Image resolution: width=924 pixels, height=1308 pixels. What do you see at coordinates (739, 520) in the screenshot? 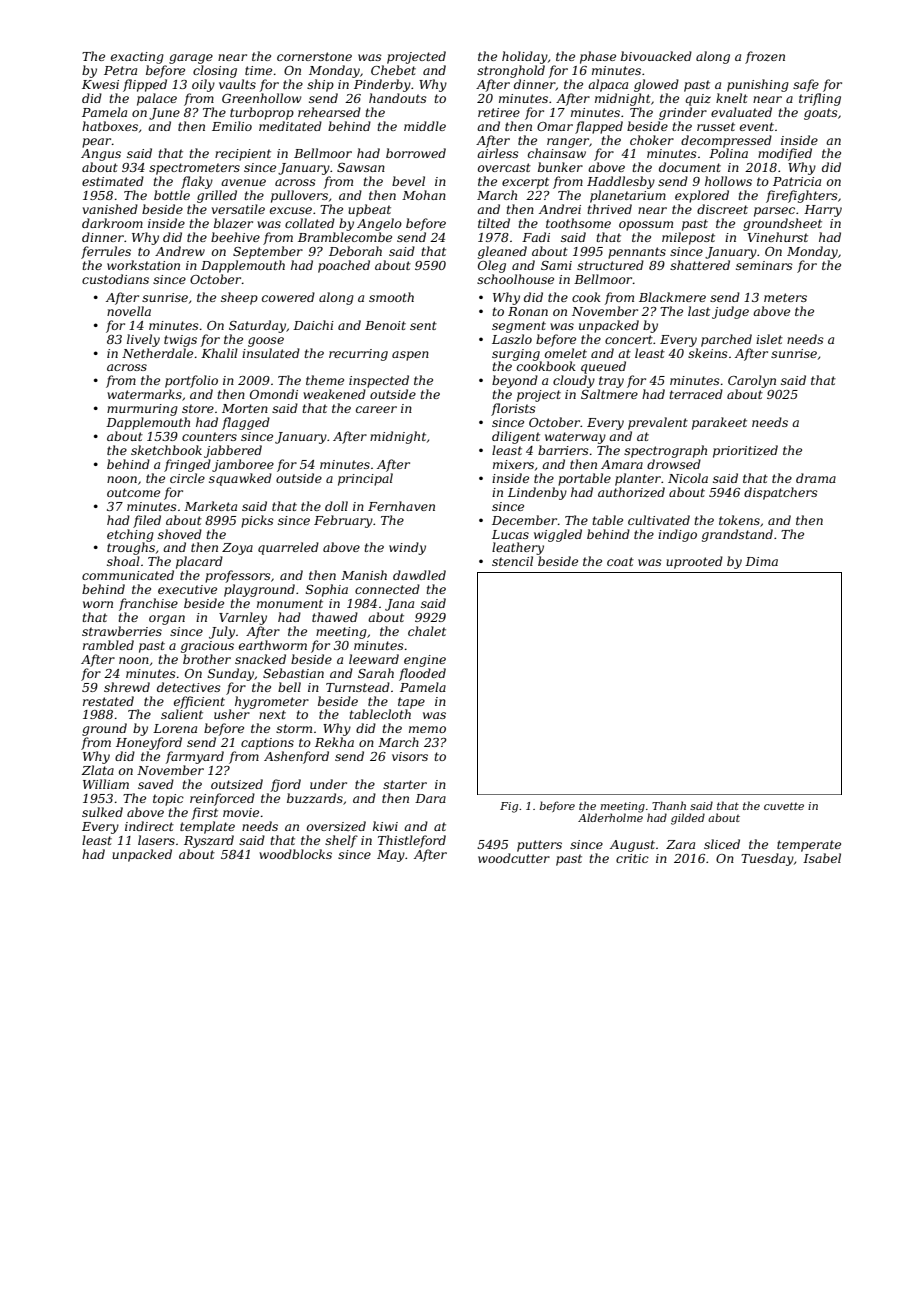
I see `tokens` at bounding box center [739, 520].
